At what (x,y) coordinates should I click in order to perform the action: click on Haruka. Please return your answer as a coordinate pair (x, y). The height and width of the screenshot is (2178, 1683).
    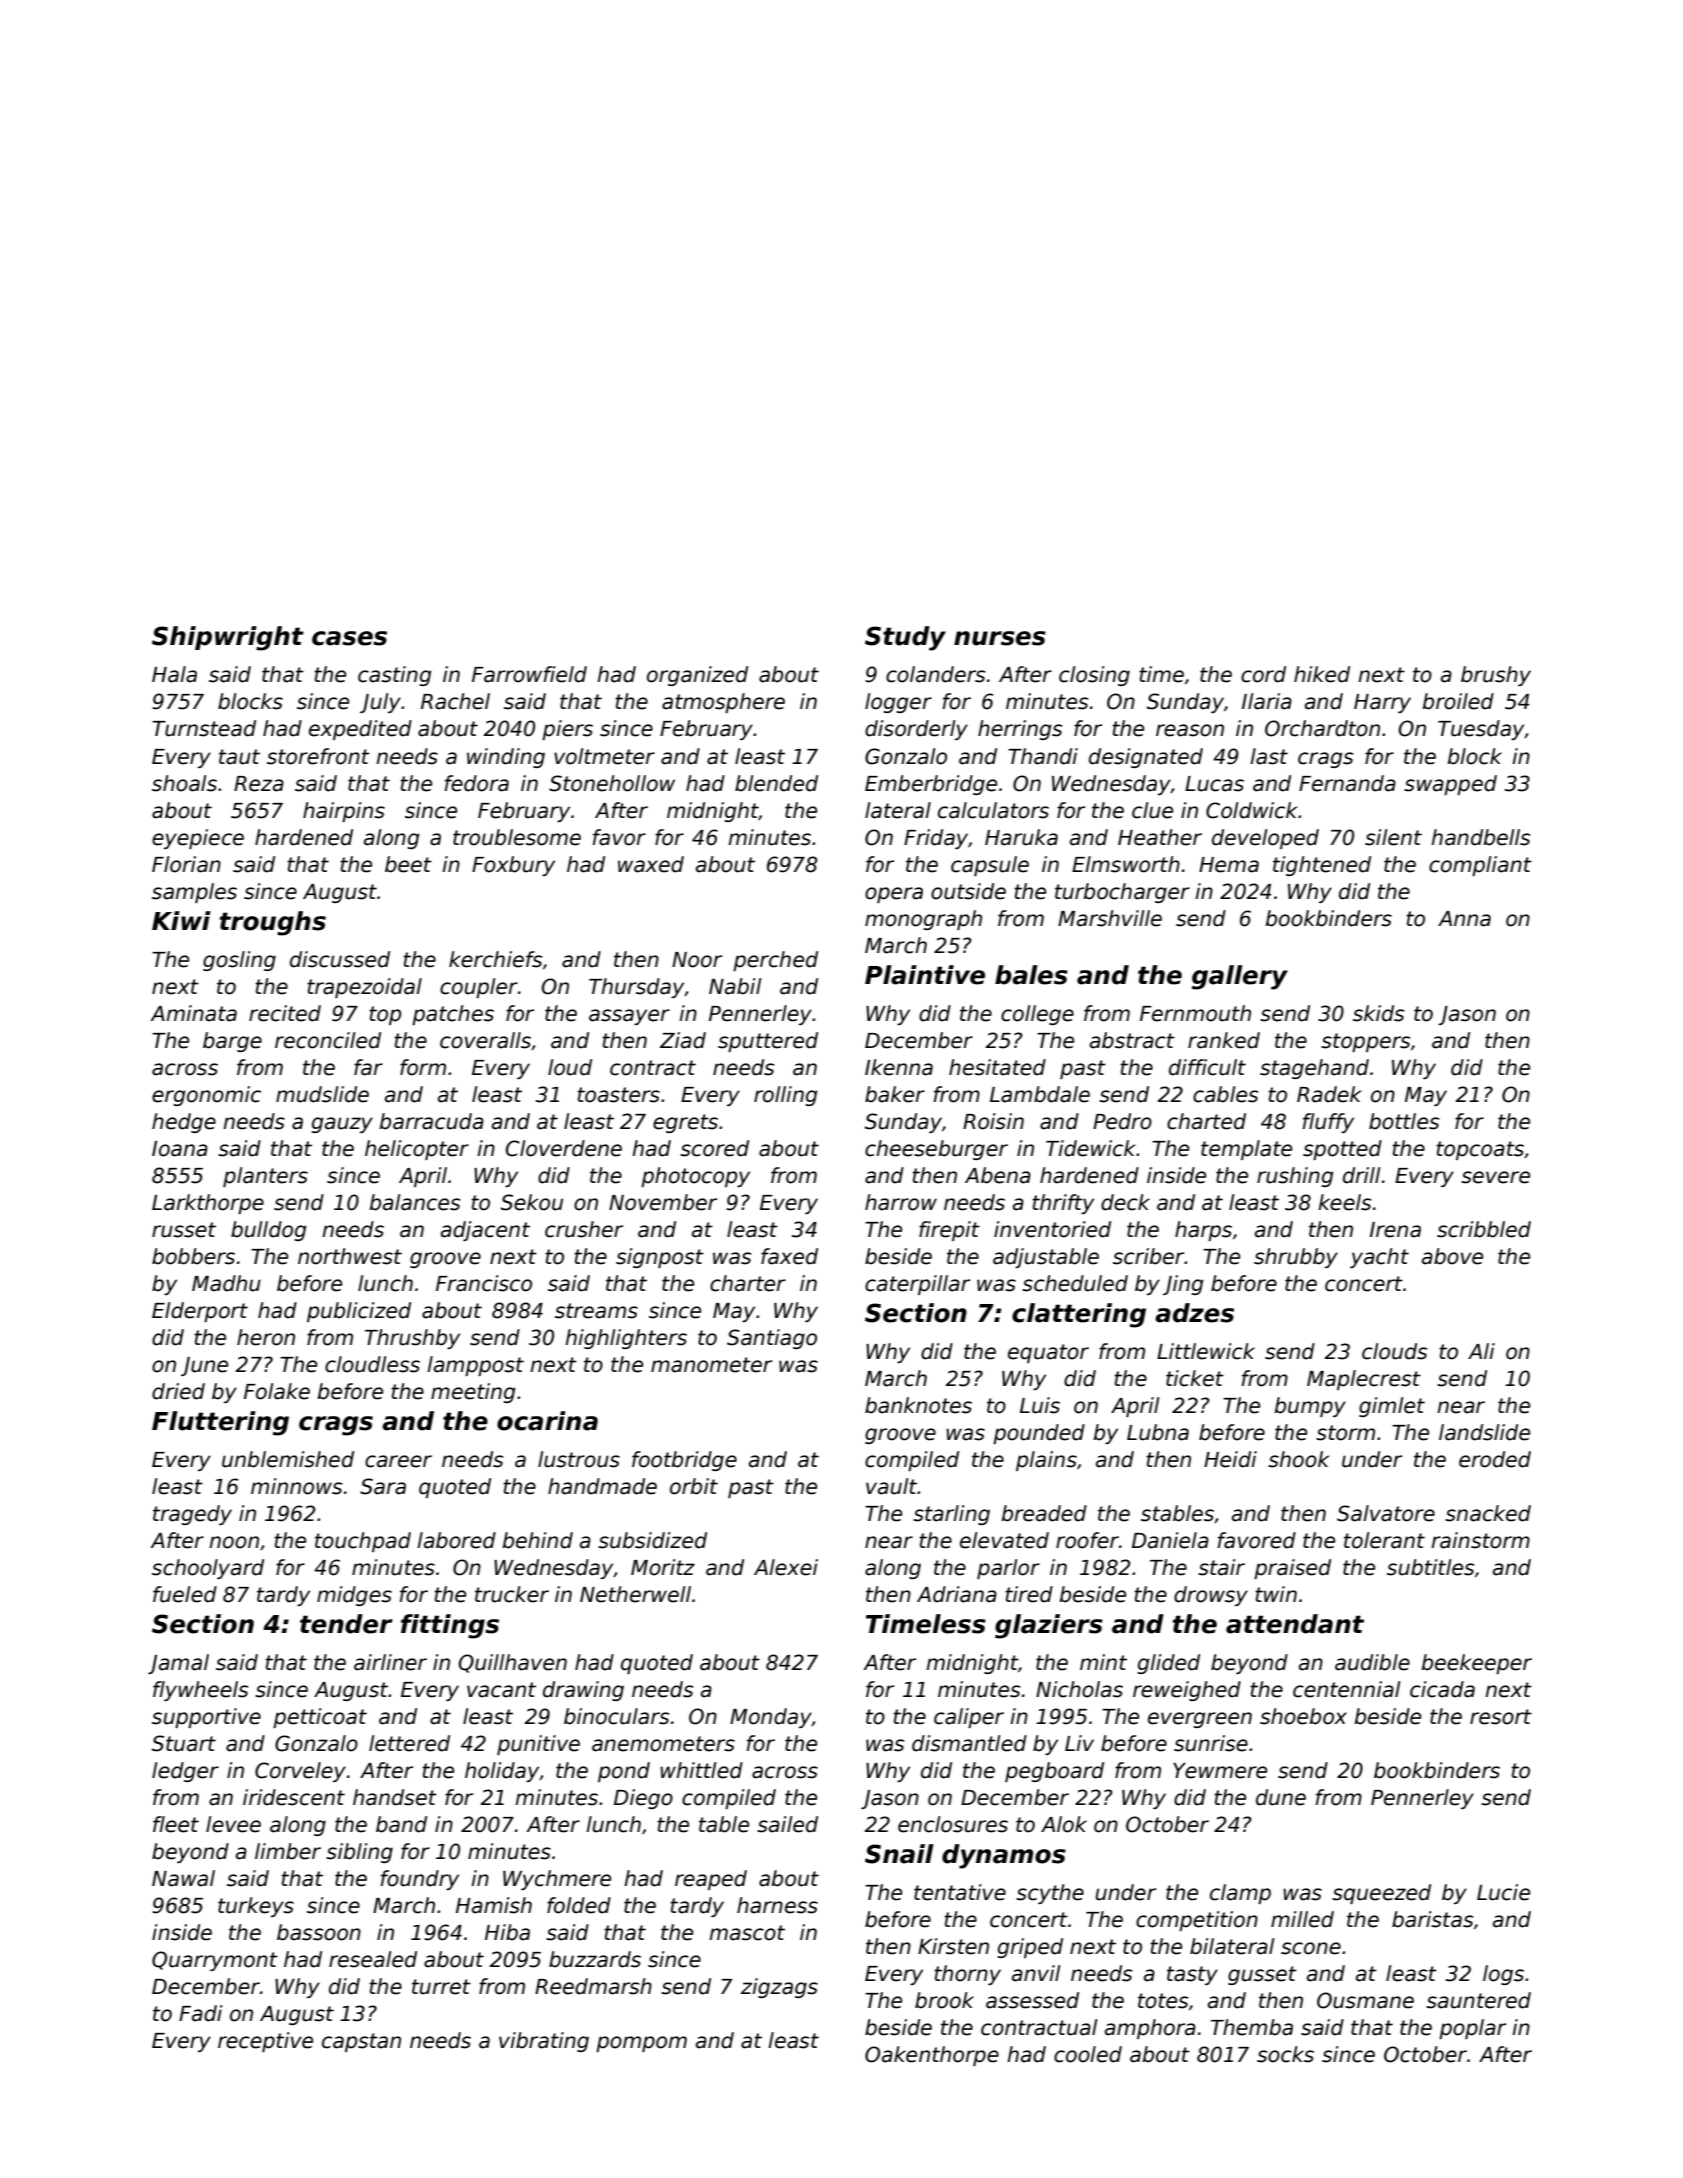
    Looking at the image, I should click on (1021, 837).
